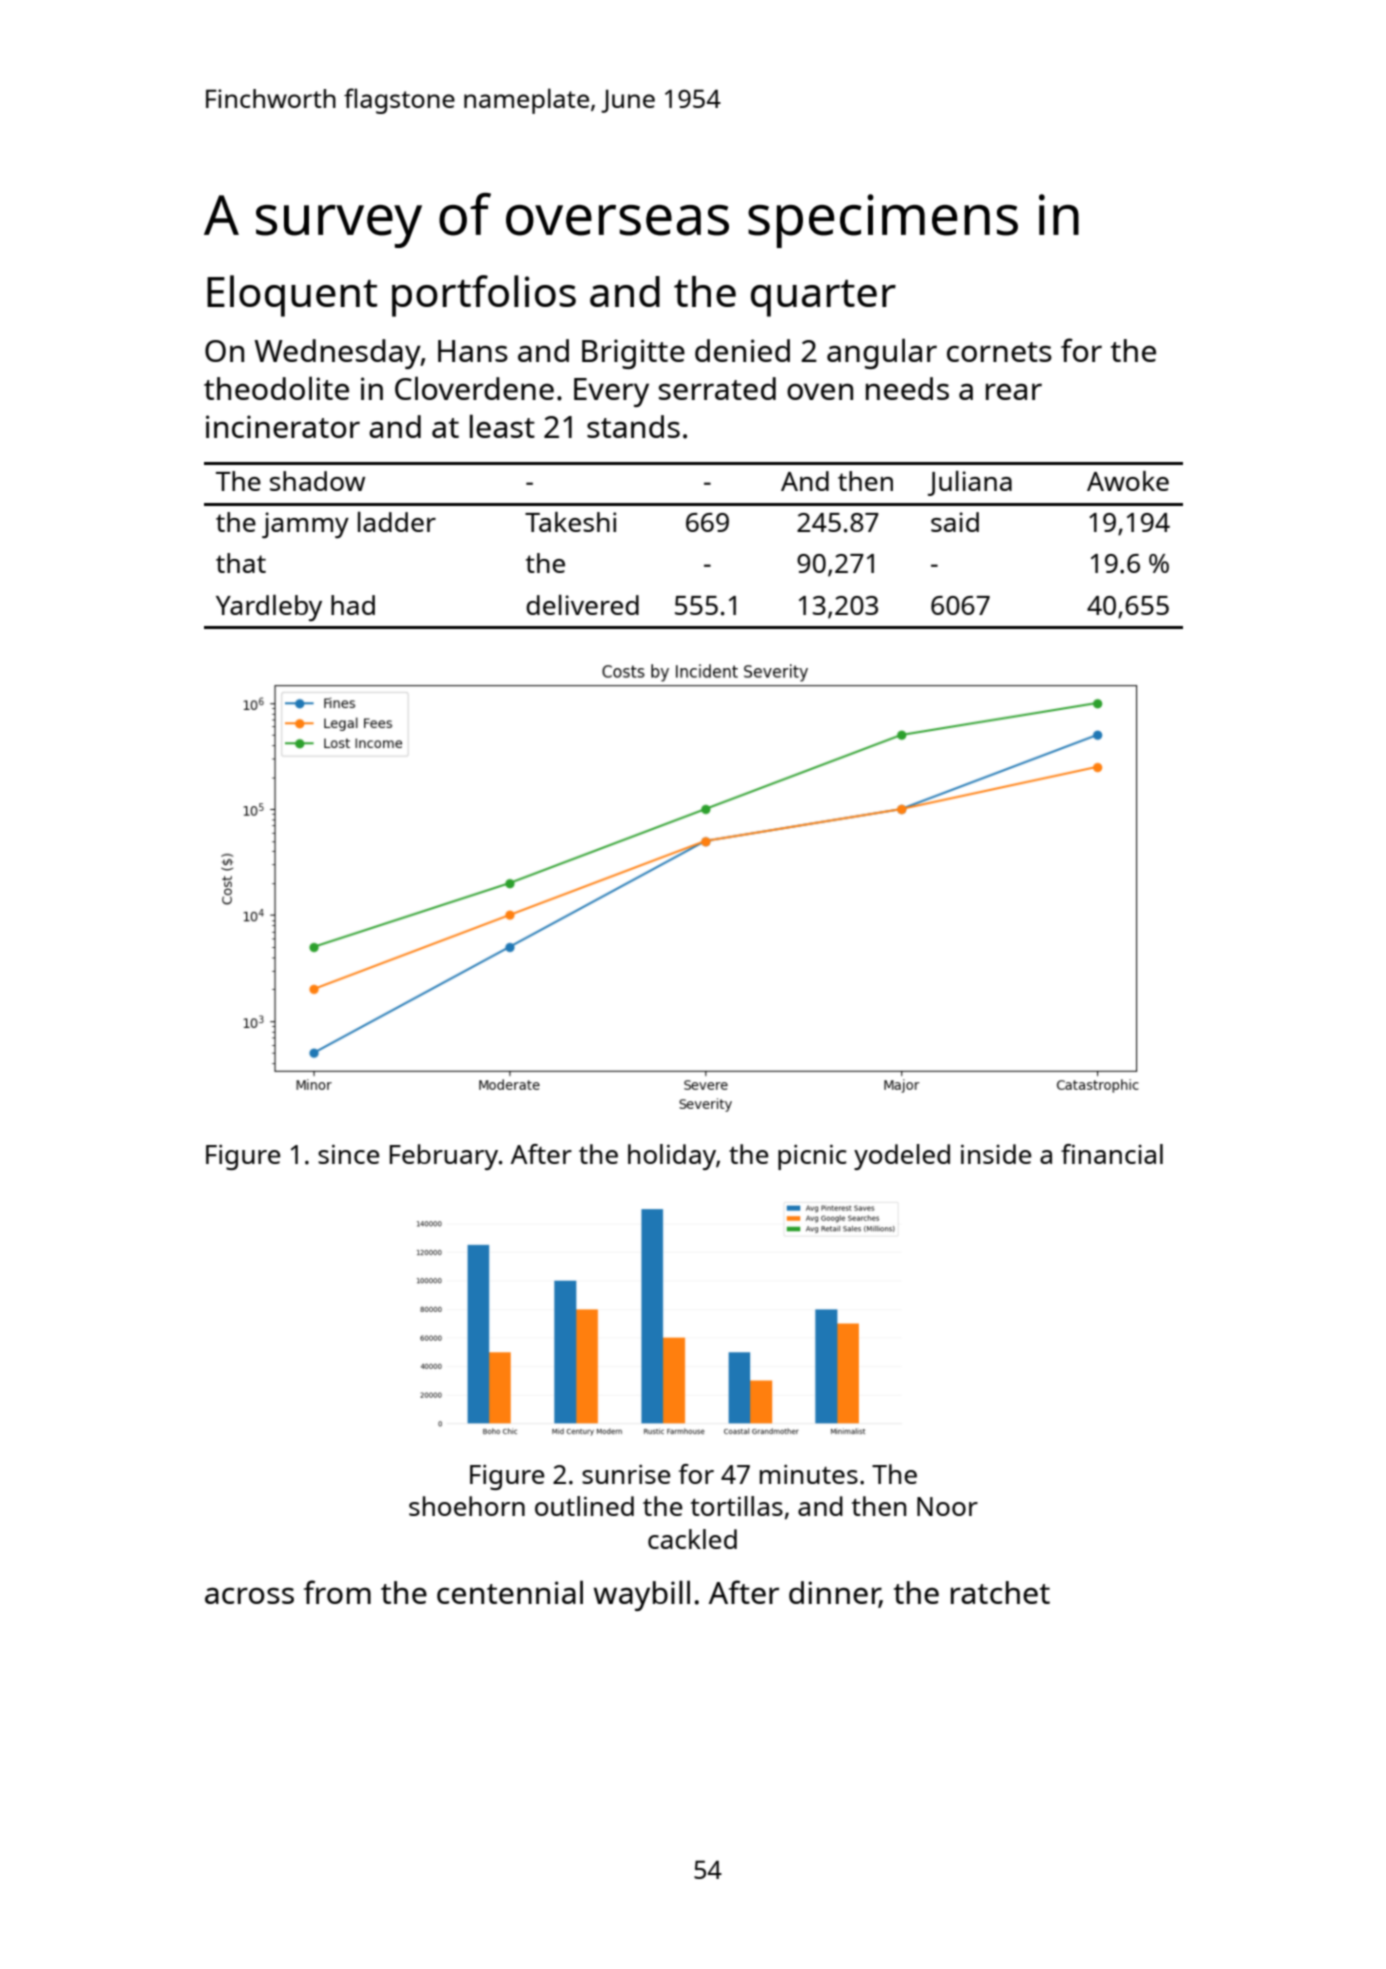  I want to click on said, so click(955, 522).
